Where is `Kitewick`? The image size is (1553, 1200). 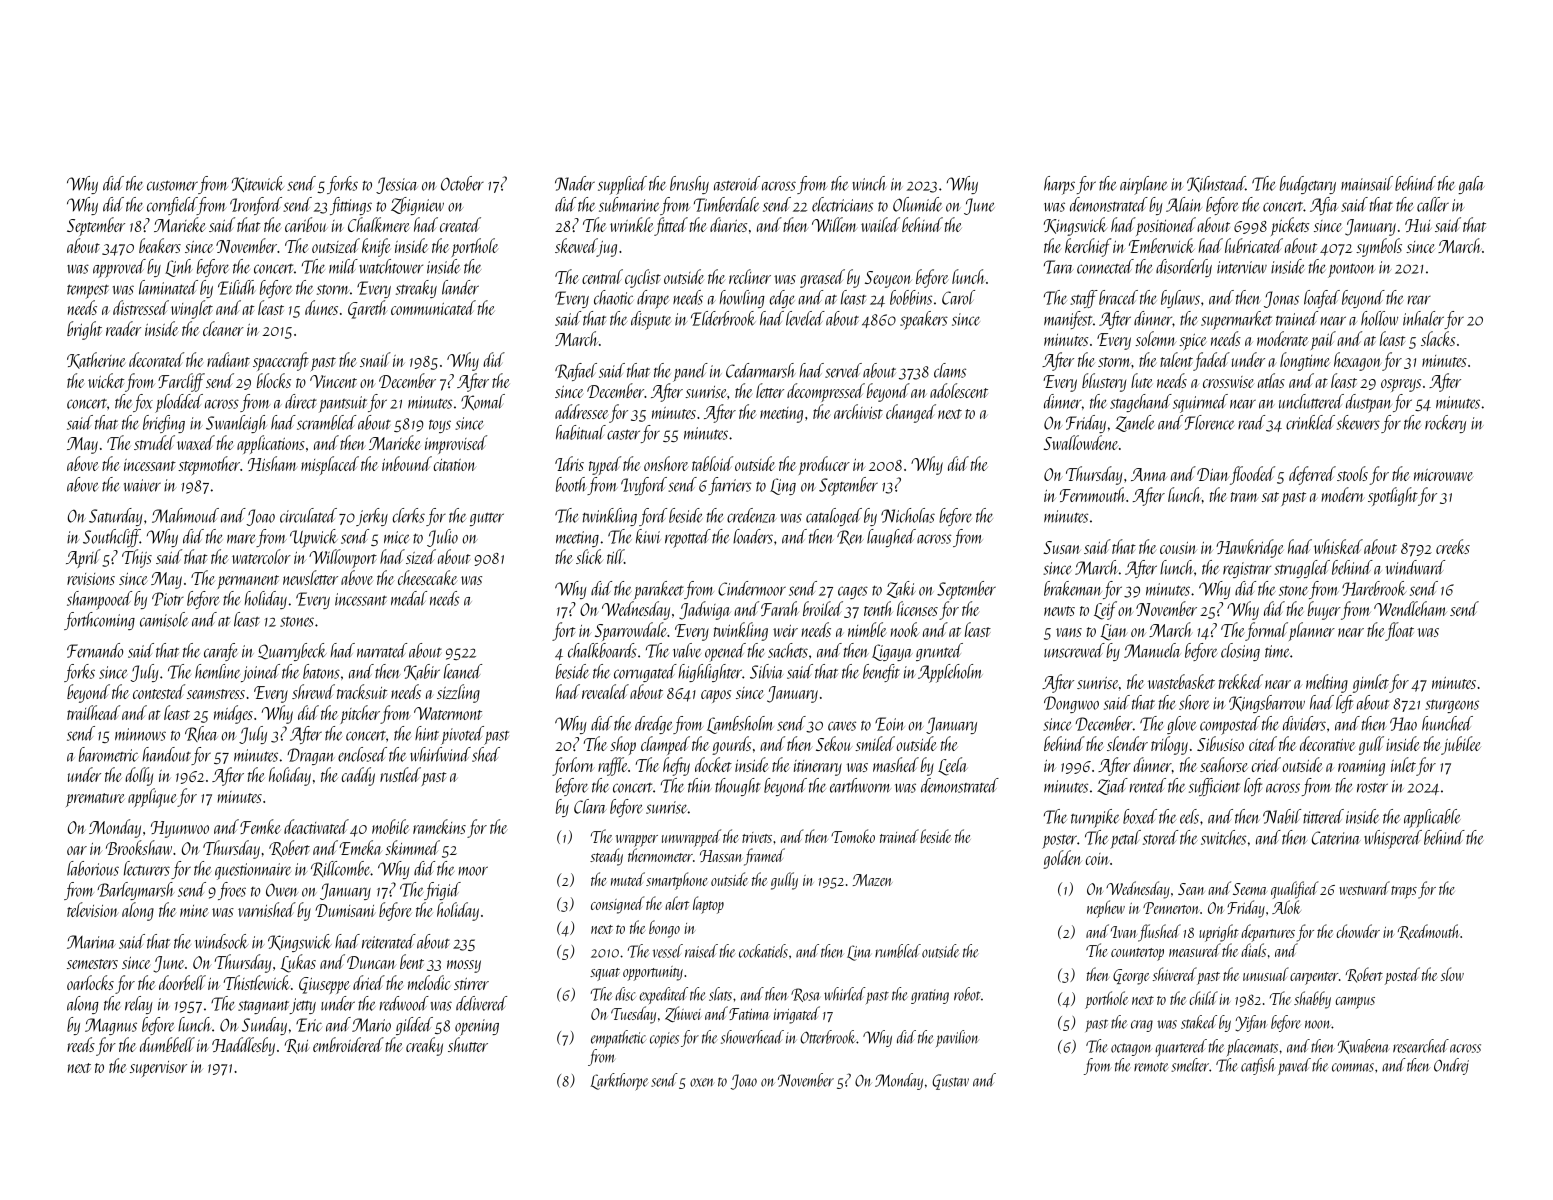 Kitewick is located at coordinates (258, 184).
